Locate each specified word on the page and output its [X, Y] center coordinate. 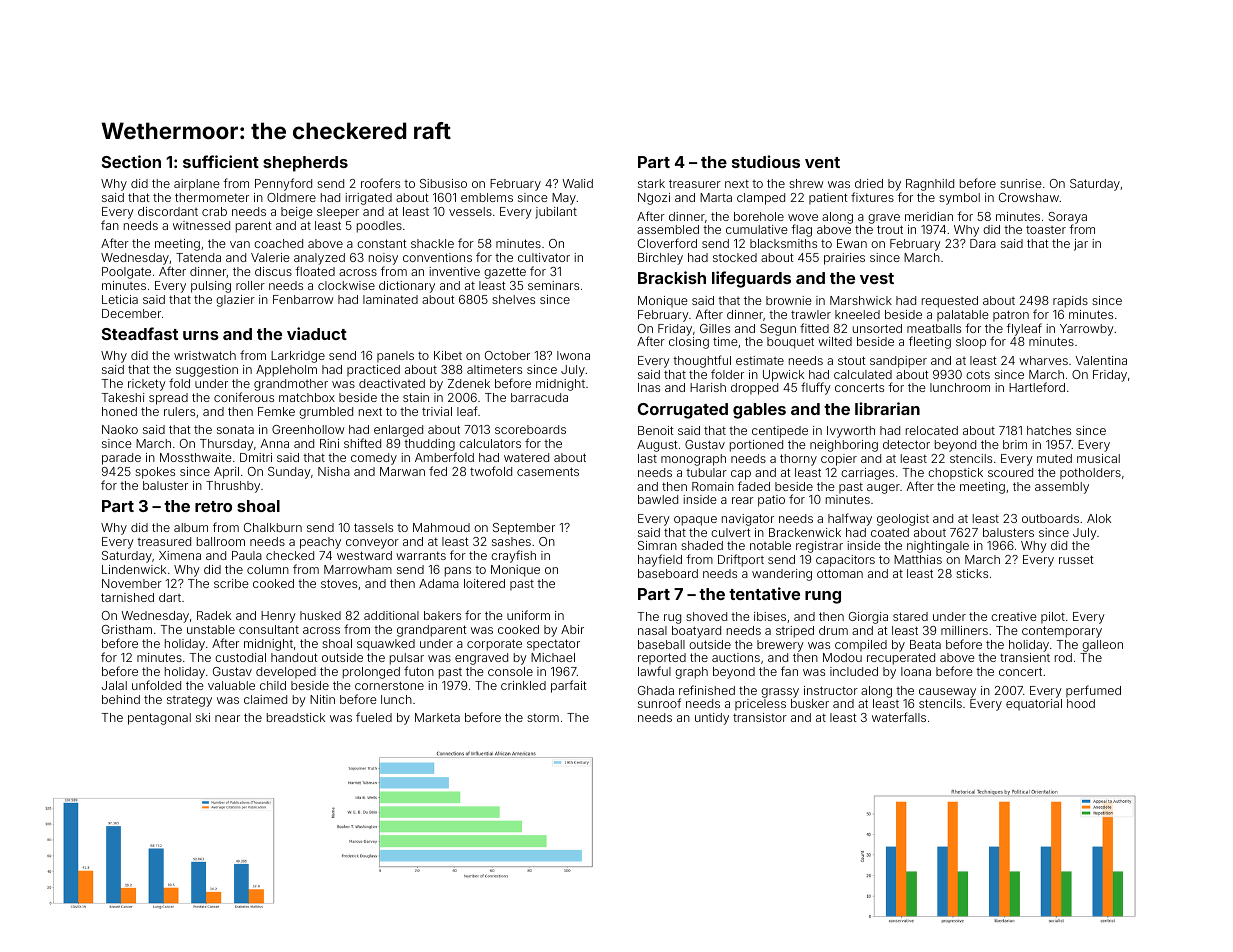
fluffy [816, 388]
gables [759, 411]
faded [754, 486]
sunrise [1021, 183]
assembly [1062, 488]
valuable [231, 685]
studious [766, 161]
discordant [168, 211]
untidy [712, 719]
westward [364, 555]
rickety [147, 385]
